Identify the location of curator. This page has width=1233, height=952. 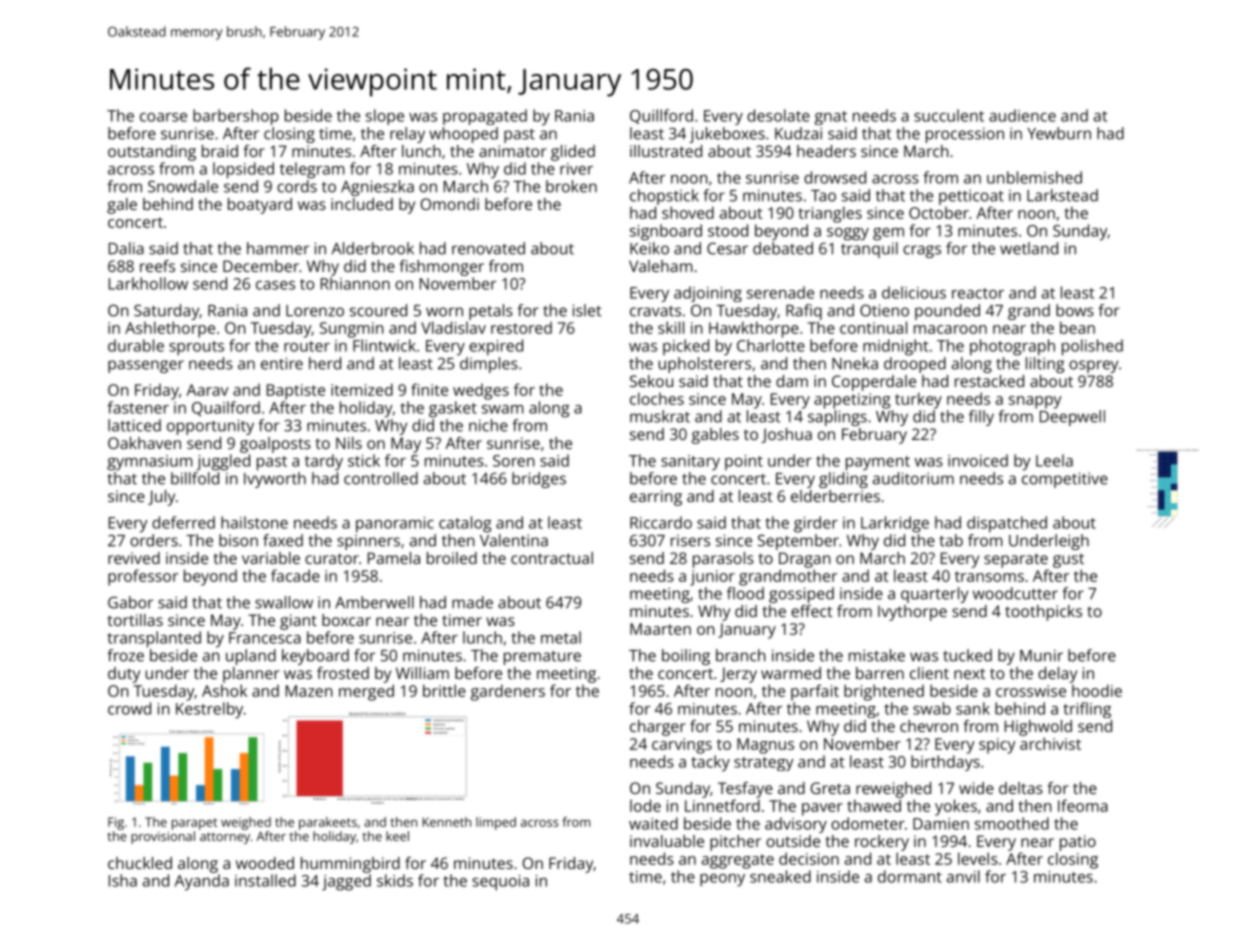
(332, 558).
